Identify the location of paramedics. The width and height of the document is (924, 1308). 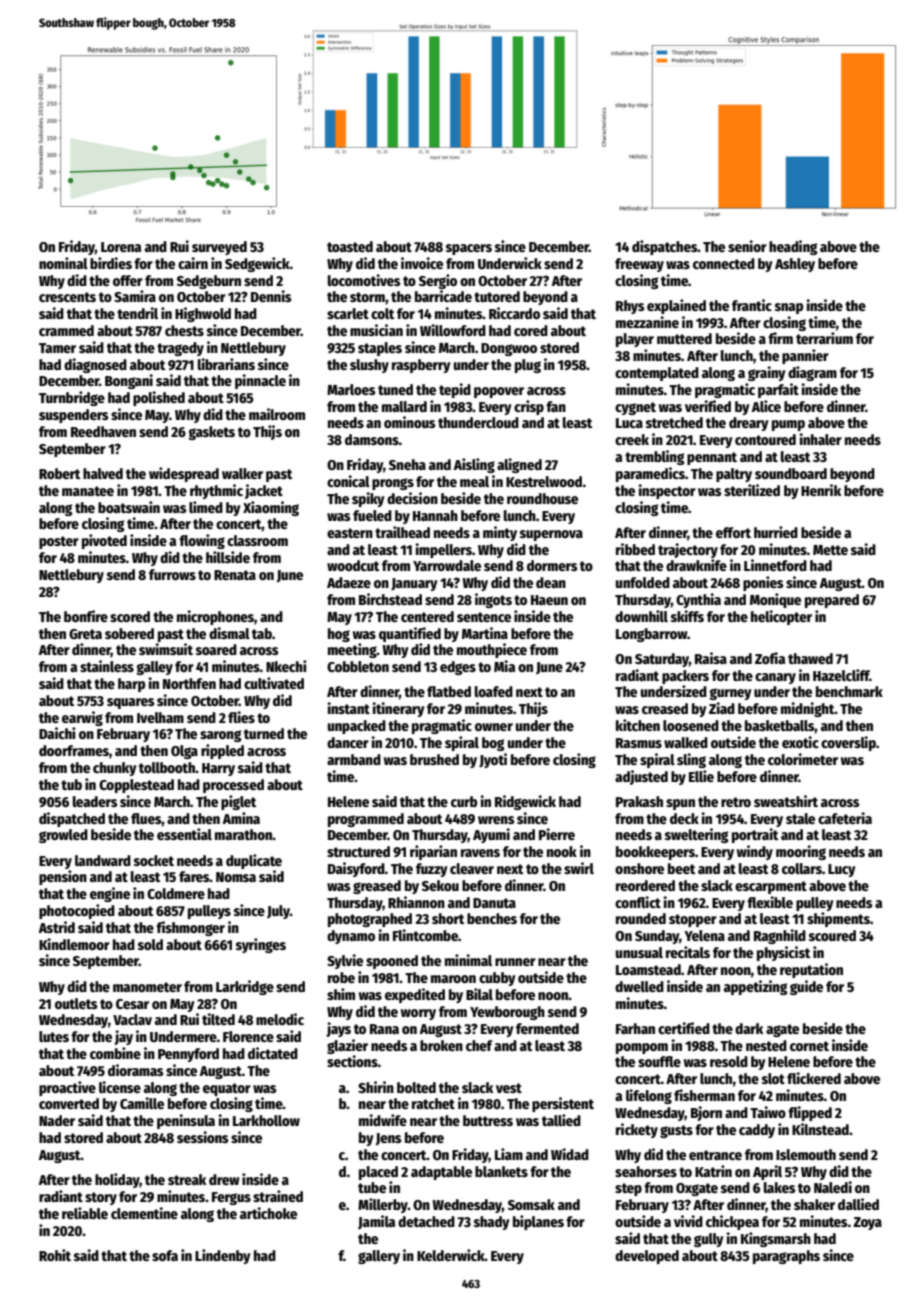
(650, 474).
